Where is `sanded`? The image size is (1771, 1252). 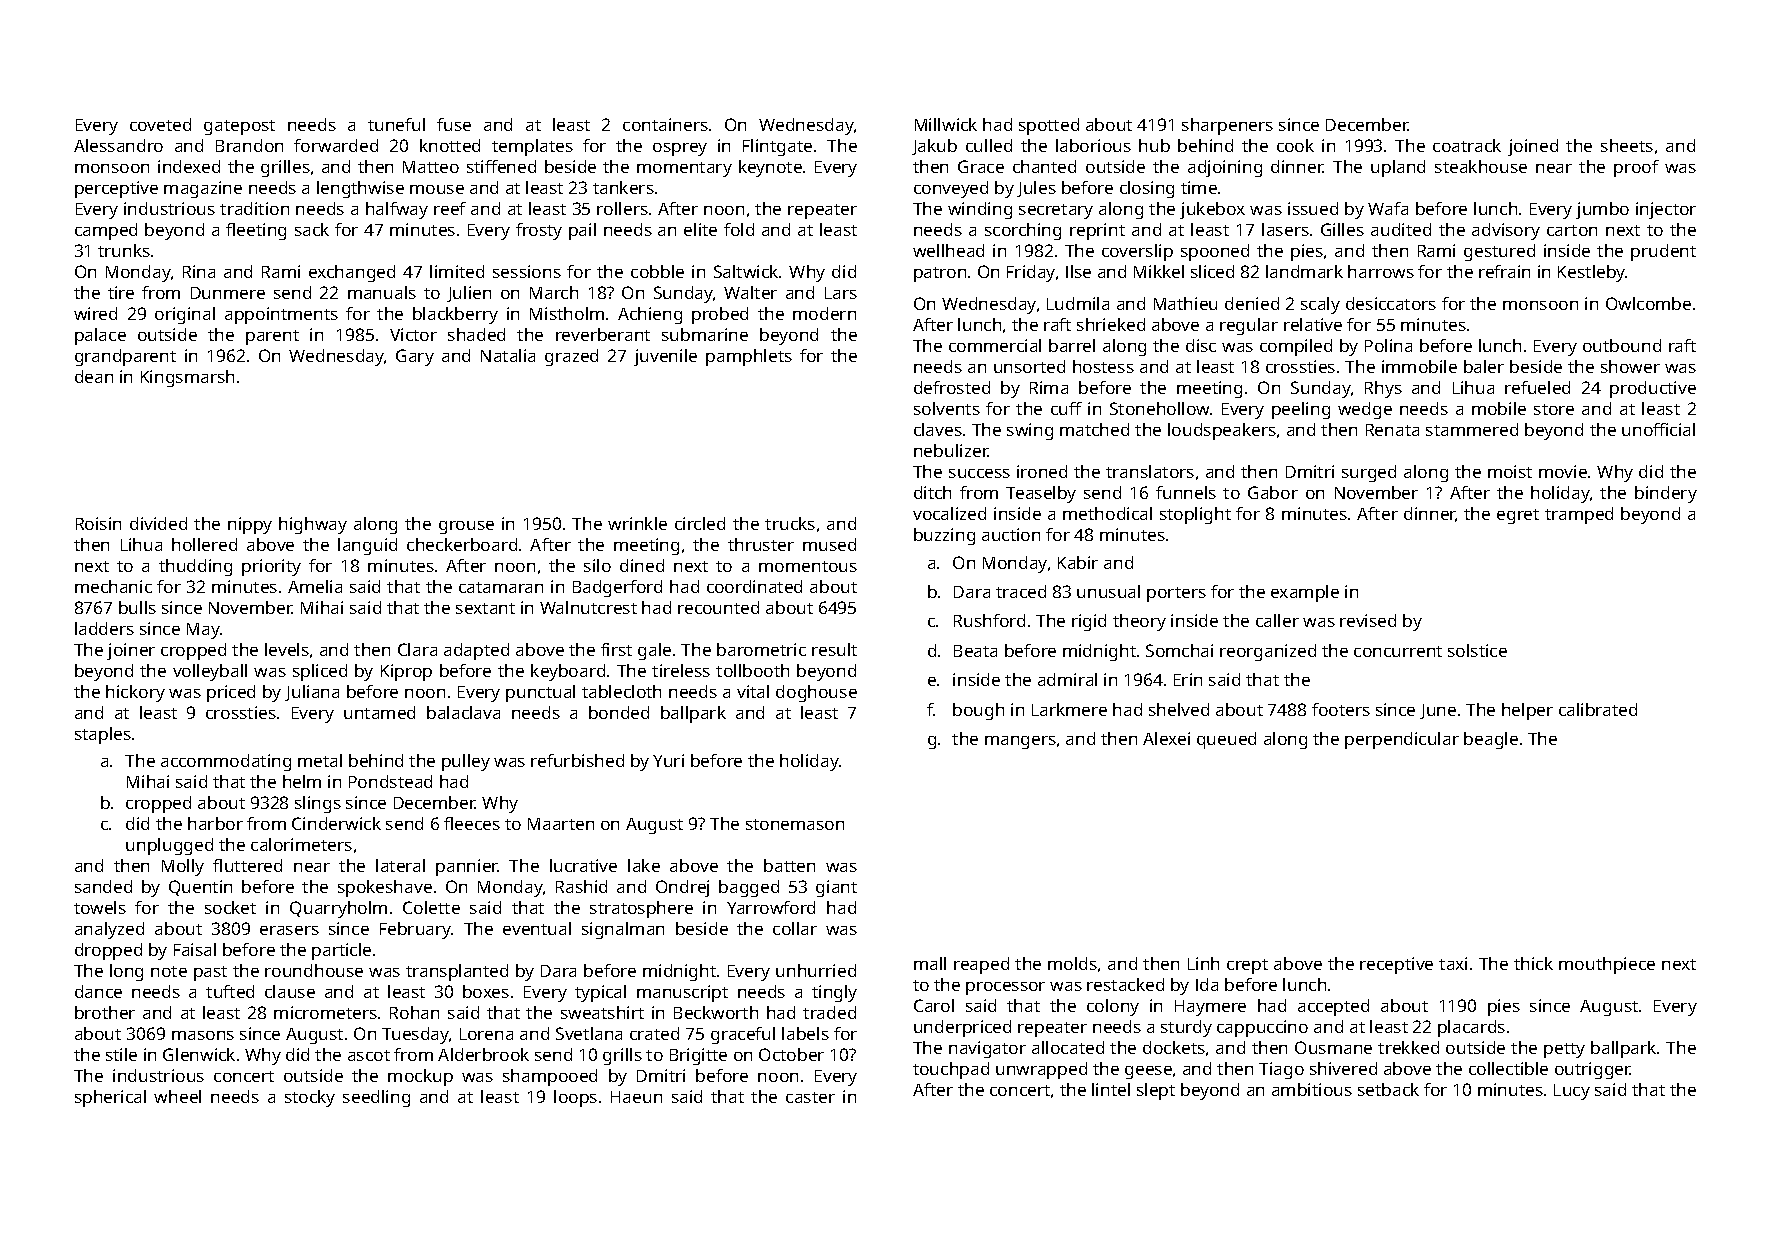
sanded is located at coordinates (103, 886).
